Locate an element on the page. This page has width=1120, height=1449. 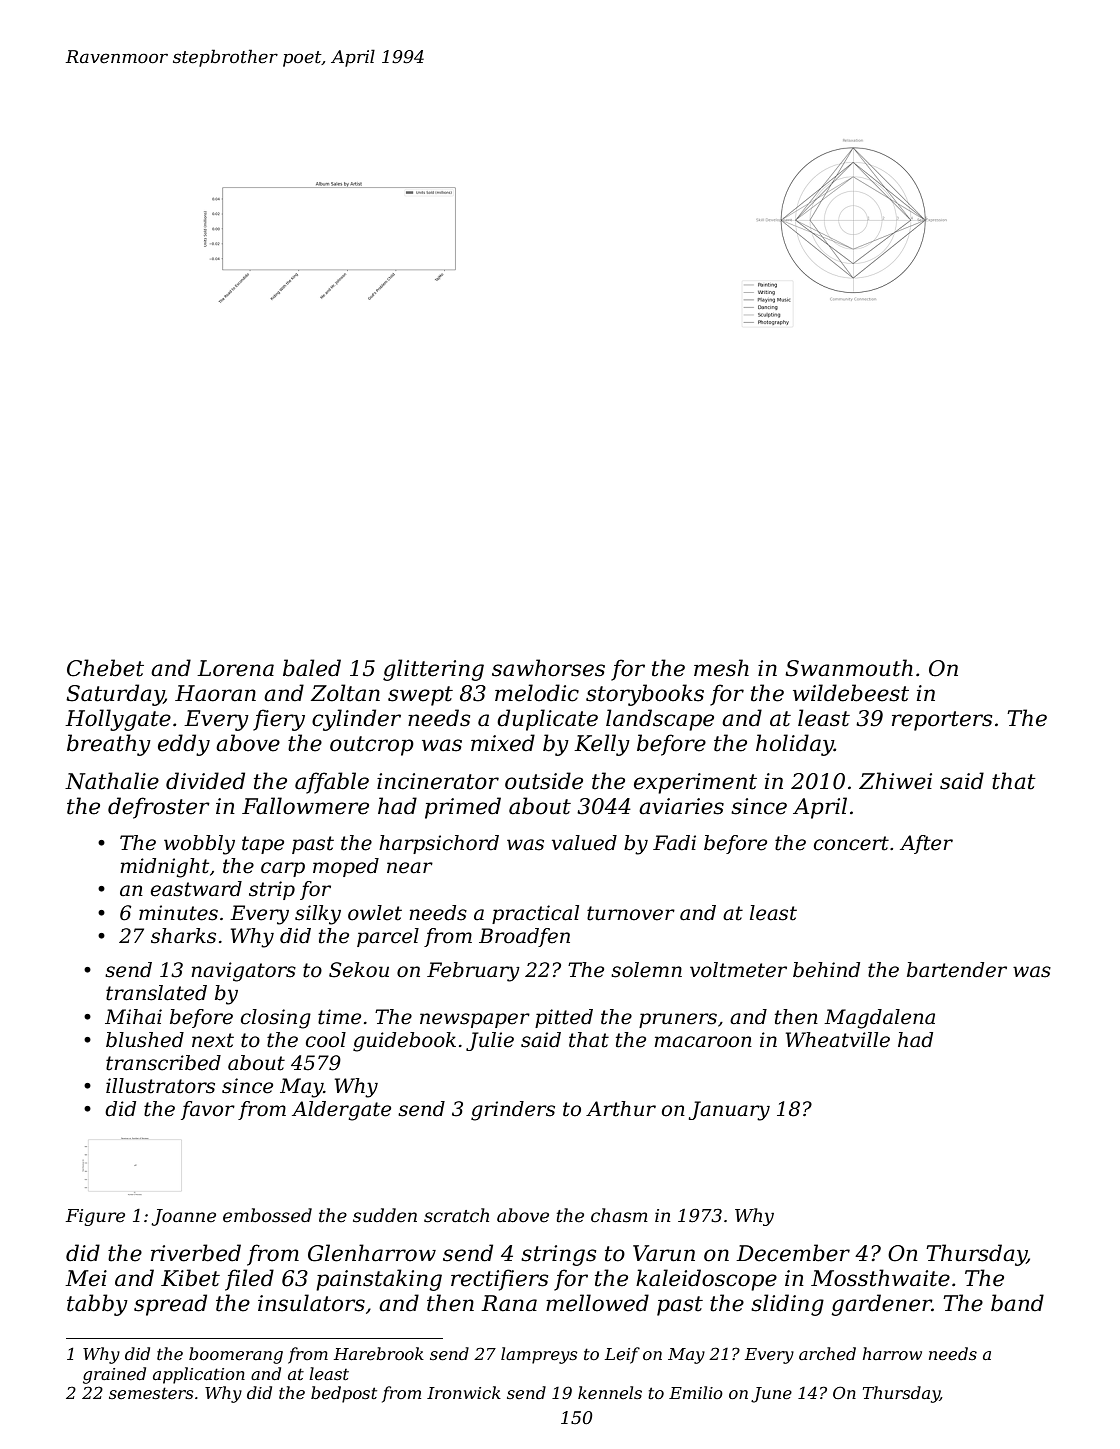
grained is located at coordinates (114, 1375).
